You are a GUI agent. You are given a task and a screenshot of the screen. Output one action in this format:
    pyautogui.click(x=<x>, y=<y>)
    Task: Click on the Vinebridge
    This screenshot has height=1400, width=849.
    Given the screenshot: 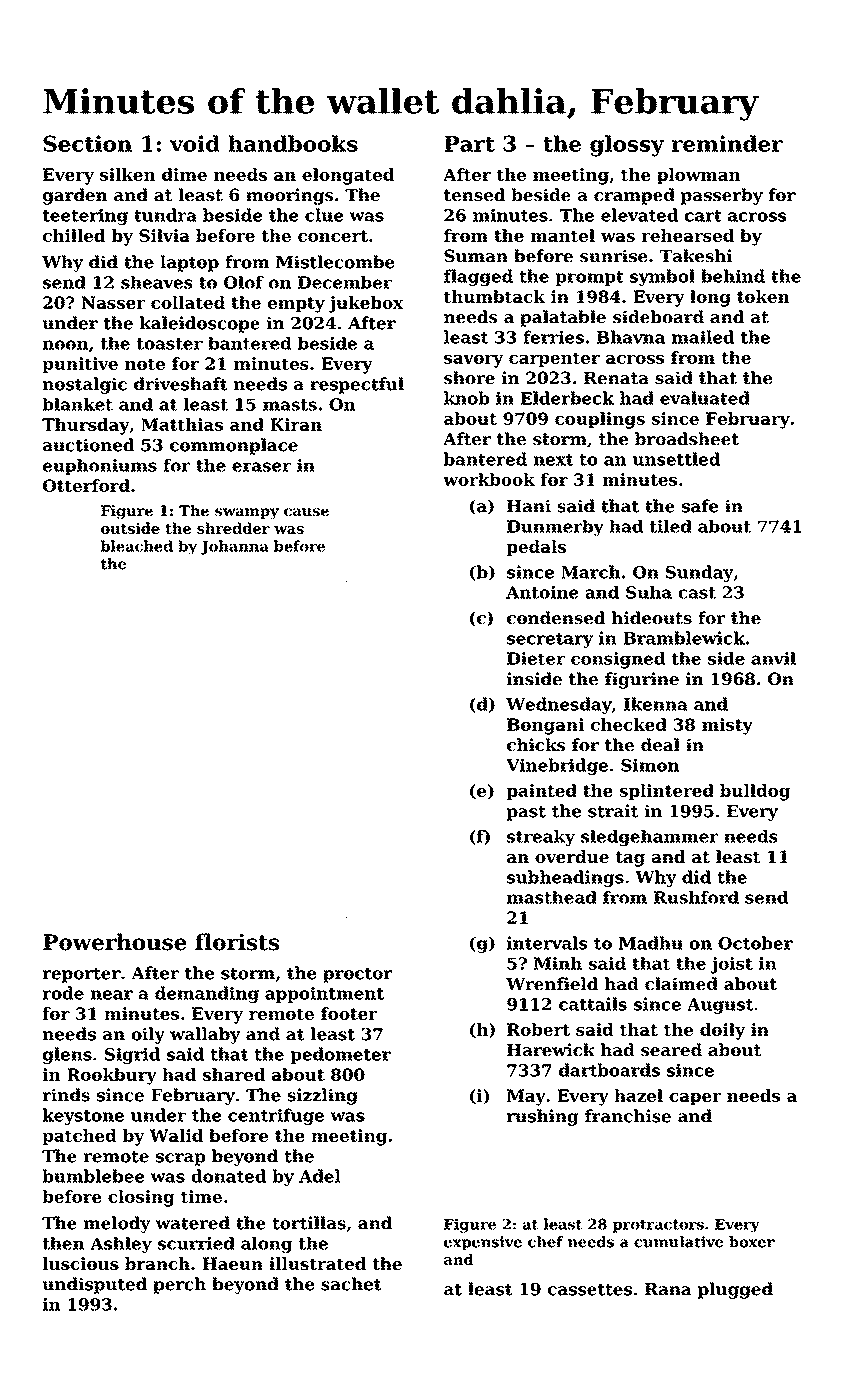 What is the action you would take?
    pyautogui.click(x=557, y=766)
